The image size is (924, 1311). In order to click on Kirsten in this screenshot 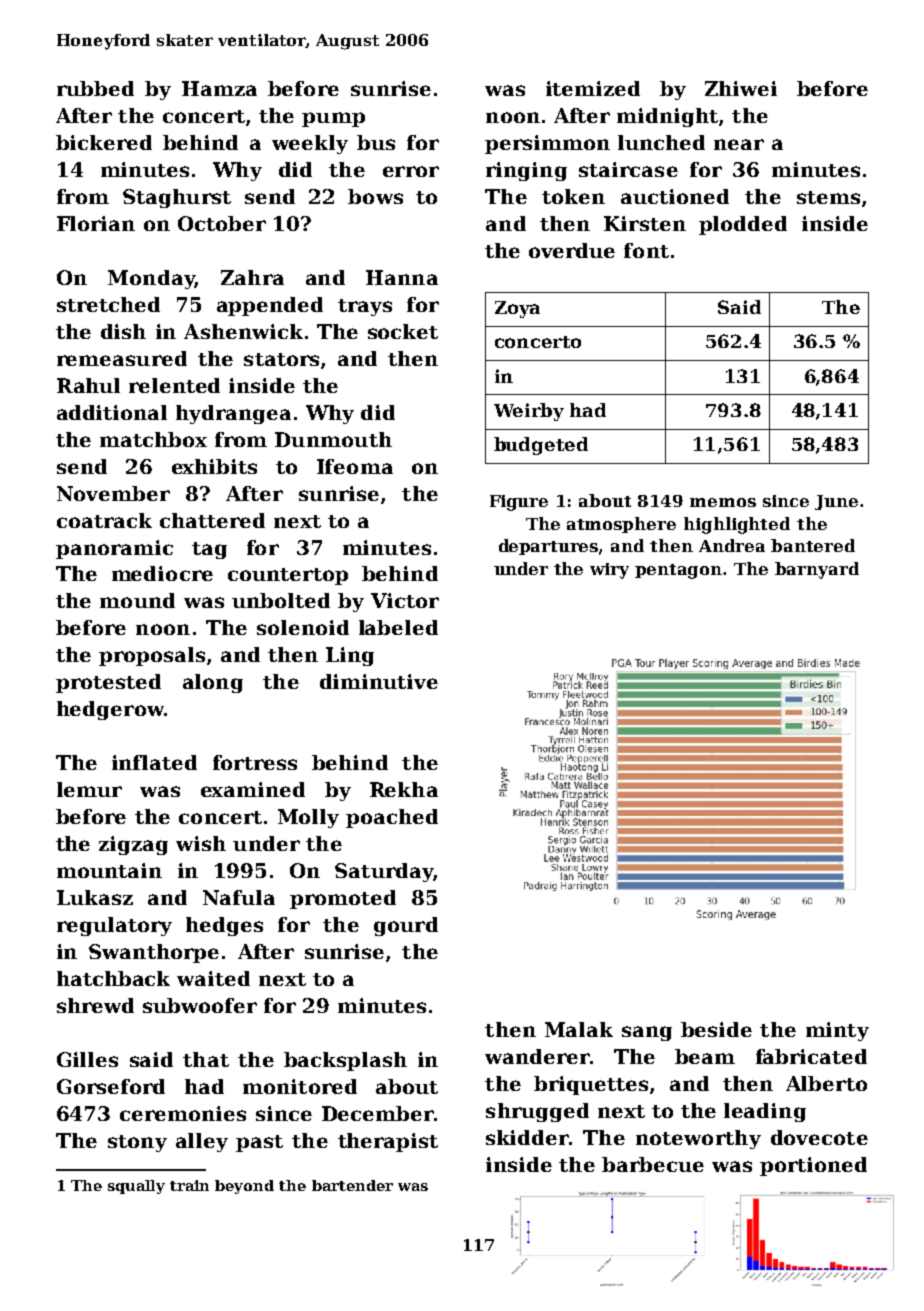, I will do `click(645, 223)`.
